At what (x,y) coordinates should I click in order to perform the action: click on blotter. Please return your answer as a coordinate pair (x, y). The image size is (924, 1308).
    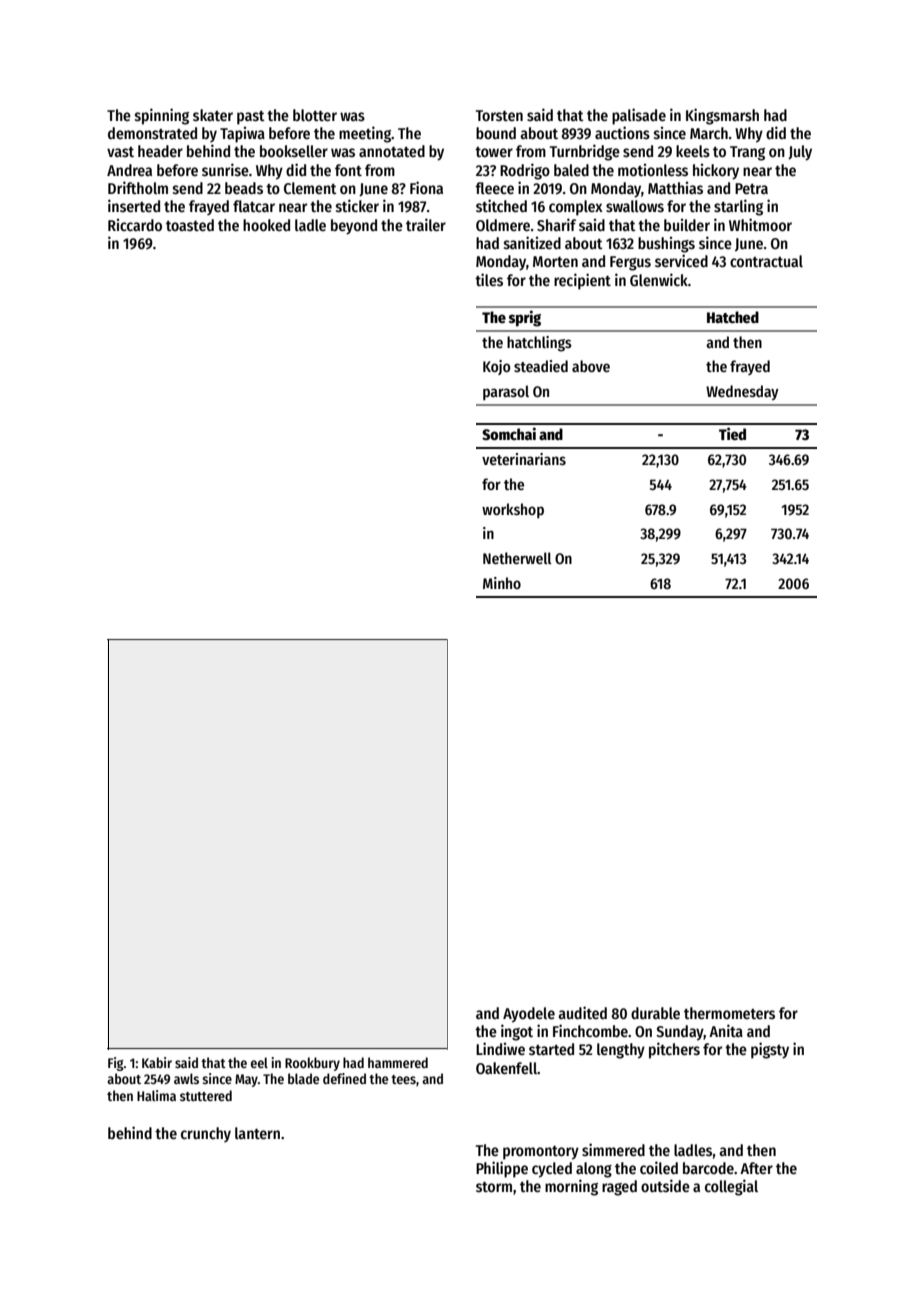
    Looking at the image, I should click on (315, 115).
